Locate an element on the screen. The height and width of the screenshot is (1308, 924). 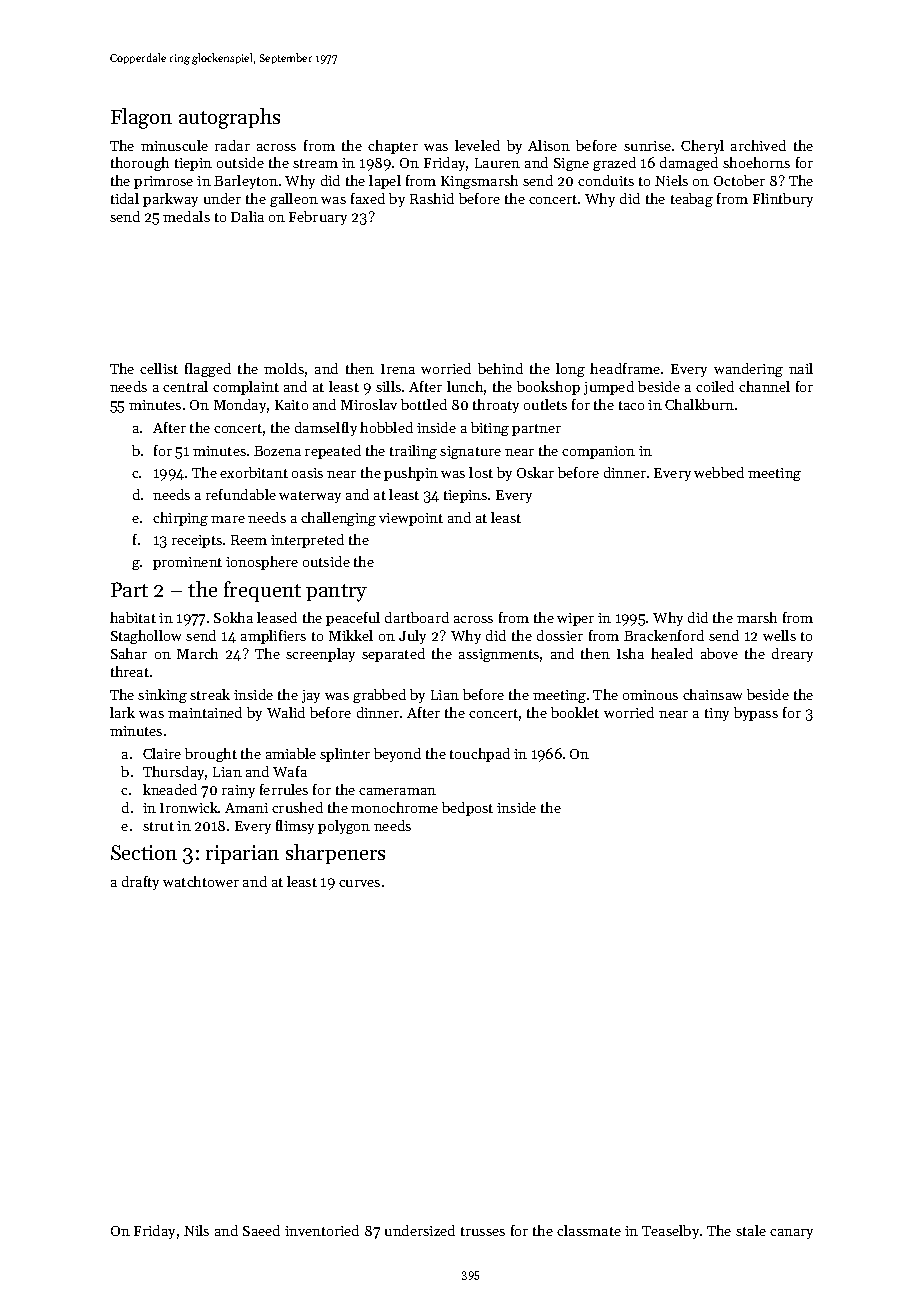
autographs is located at coordinates (229, 118).
